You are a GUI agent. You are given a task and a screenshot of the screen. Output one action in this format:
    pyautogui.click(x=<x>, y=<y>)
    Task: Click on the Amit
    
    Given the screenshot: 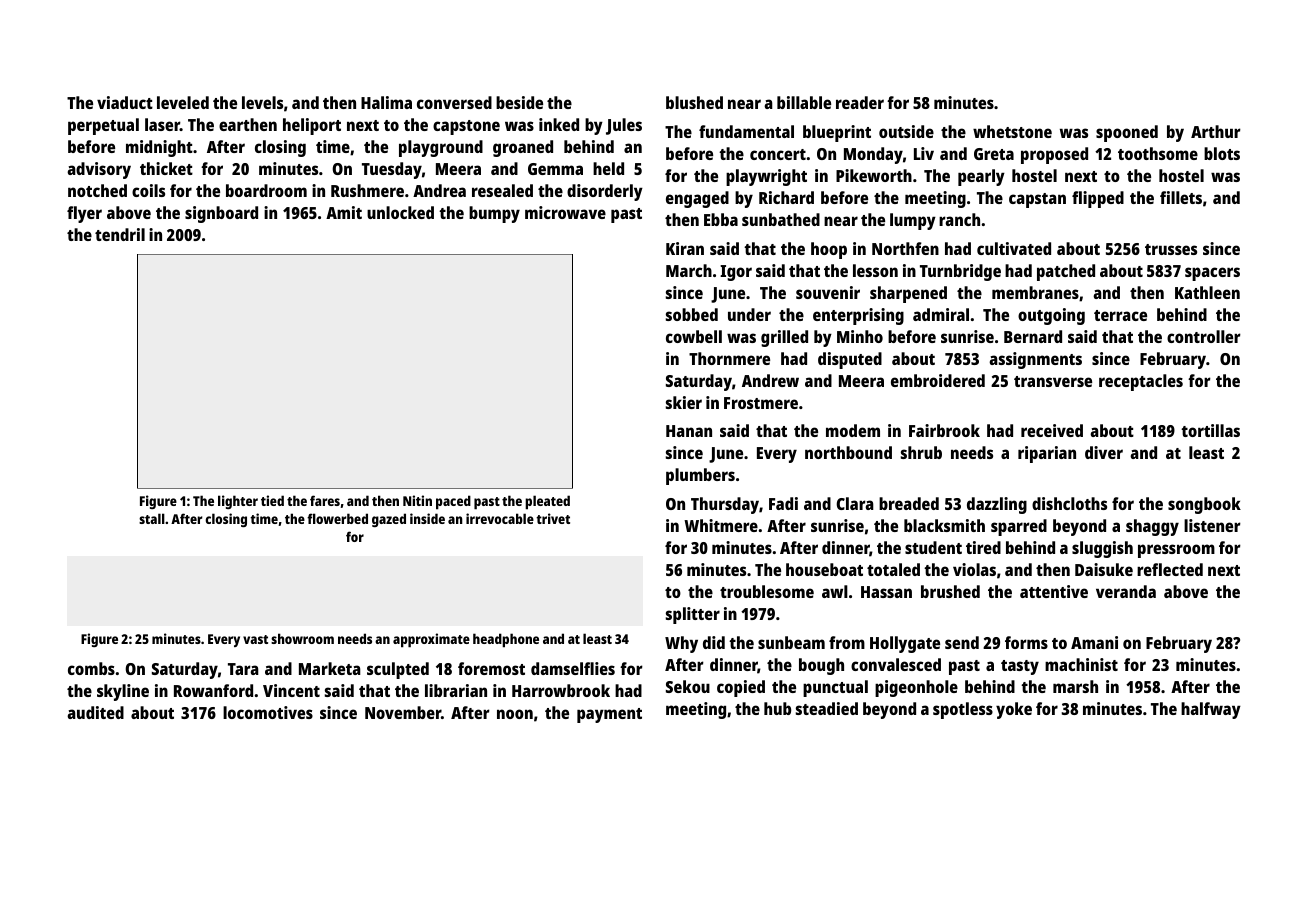 What is the action you would take?
    pyautogui.click(x=344, y=212)
